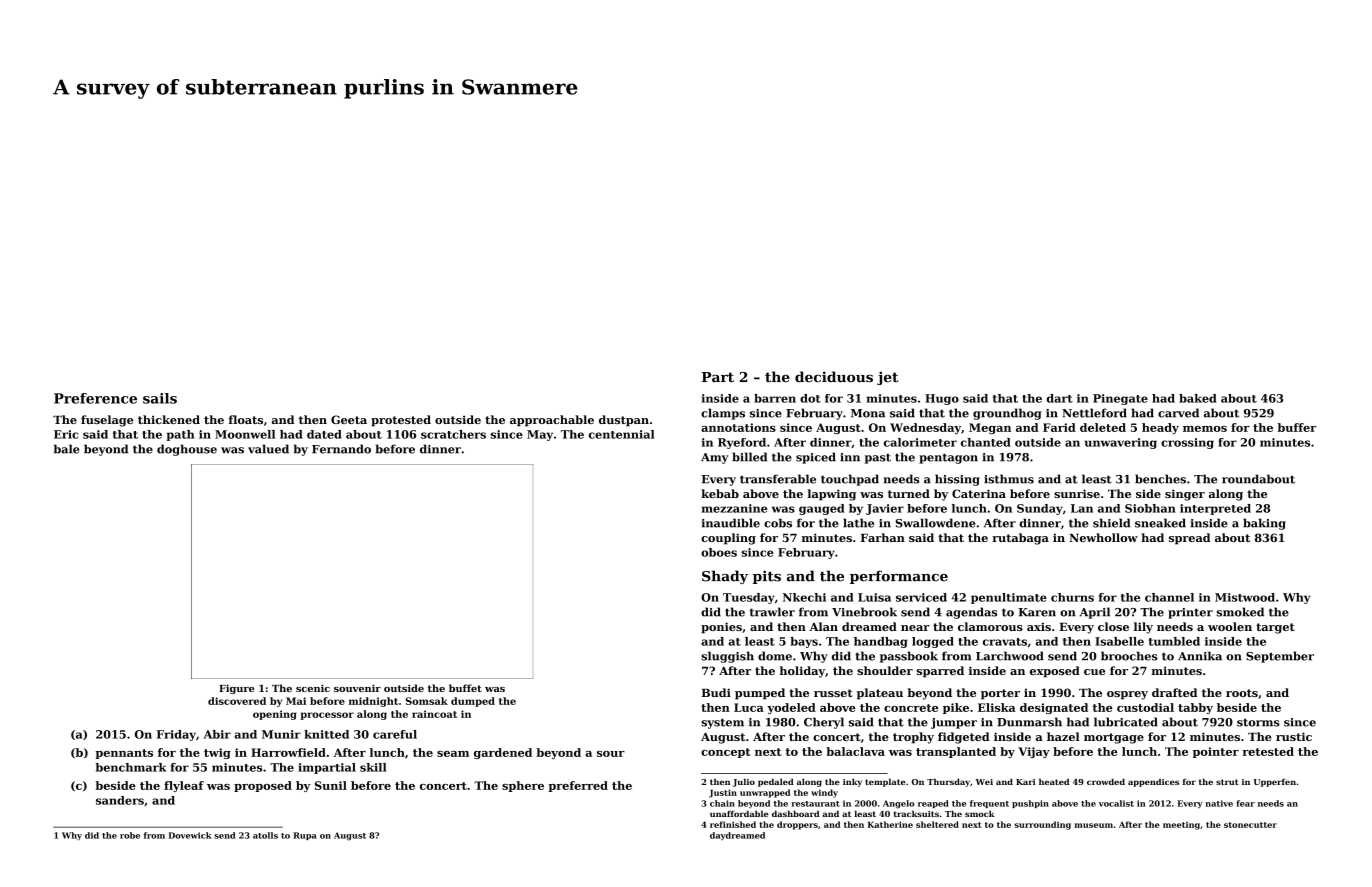  I want to click on Luca, so click(749, 707).
